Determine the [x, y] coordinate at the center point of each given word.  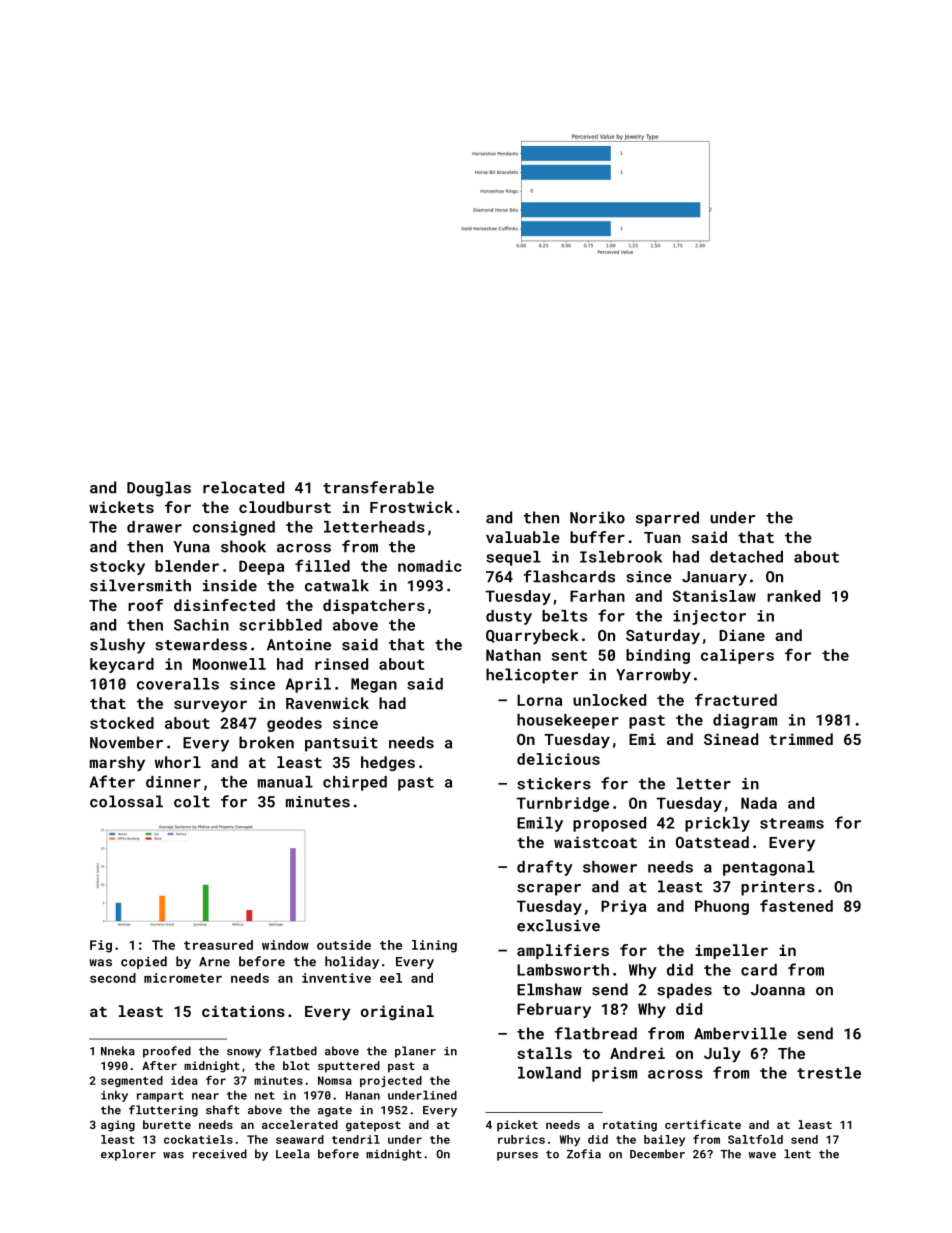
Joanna [778, 990]
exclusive [558, 925]
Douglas [159, 489]
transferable [378, 487]
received [220, 1154]
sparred [667, 519]
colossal [126, 801]
